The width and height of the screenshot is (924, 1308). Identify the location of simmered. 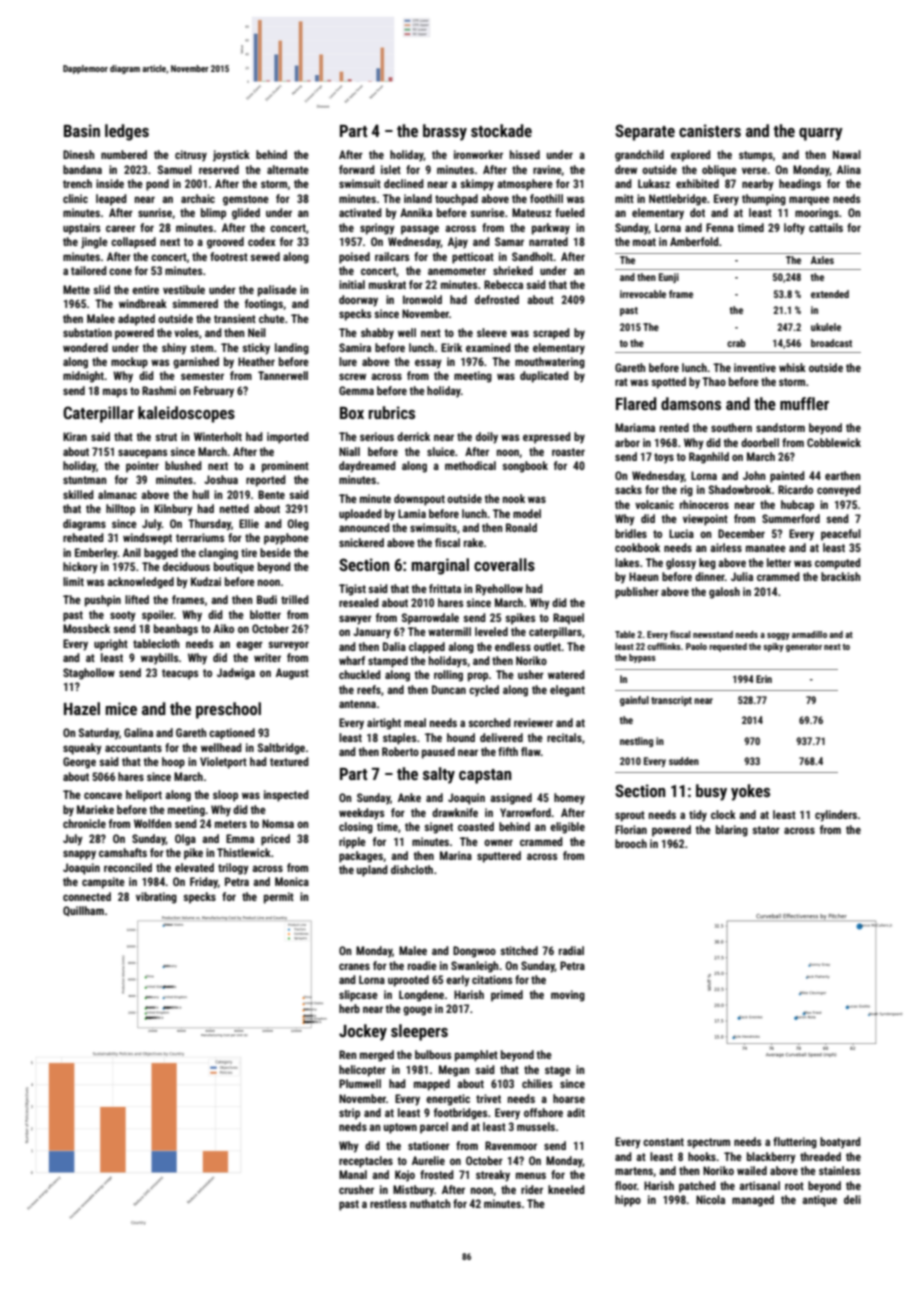
(195, 303).
